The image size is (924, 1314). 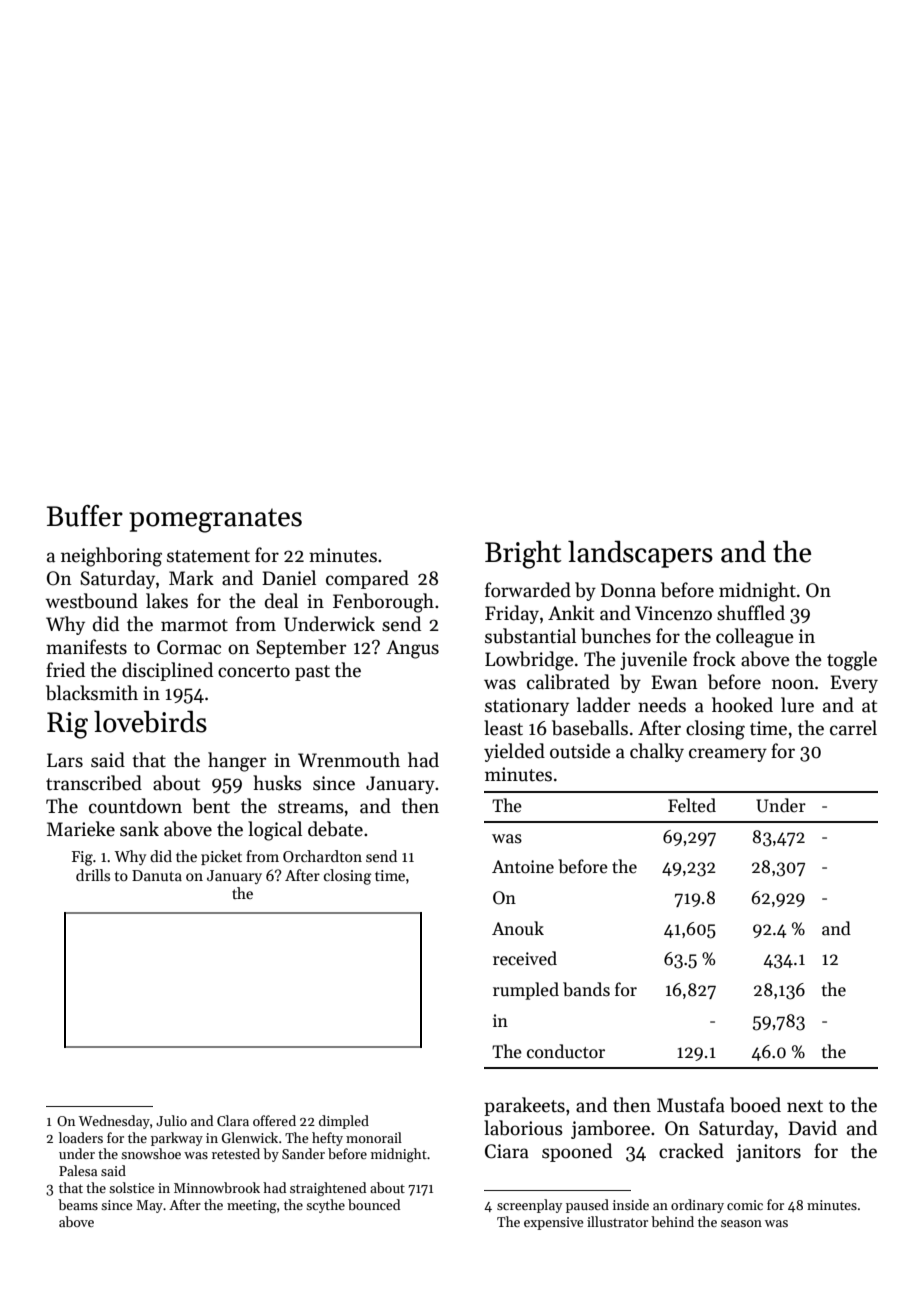 I want to click on Cormac, so click(x=189, y=647).
